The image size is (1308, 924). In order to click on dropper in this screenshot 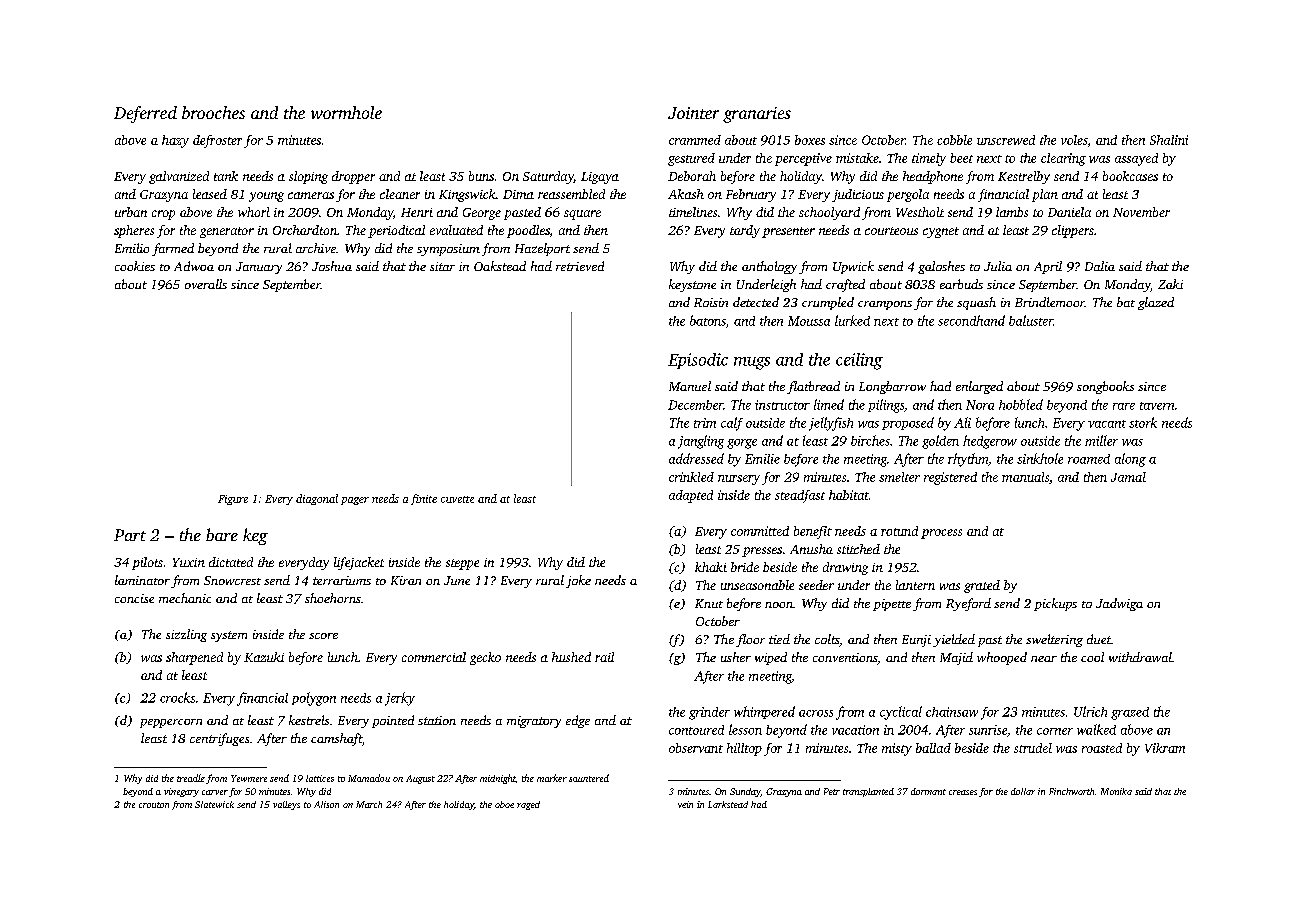, I will do `click(353, 177)`.
